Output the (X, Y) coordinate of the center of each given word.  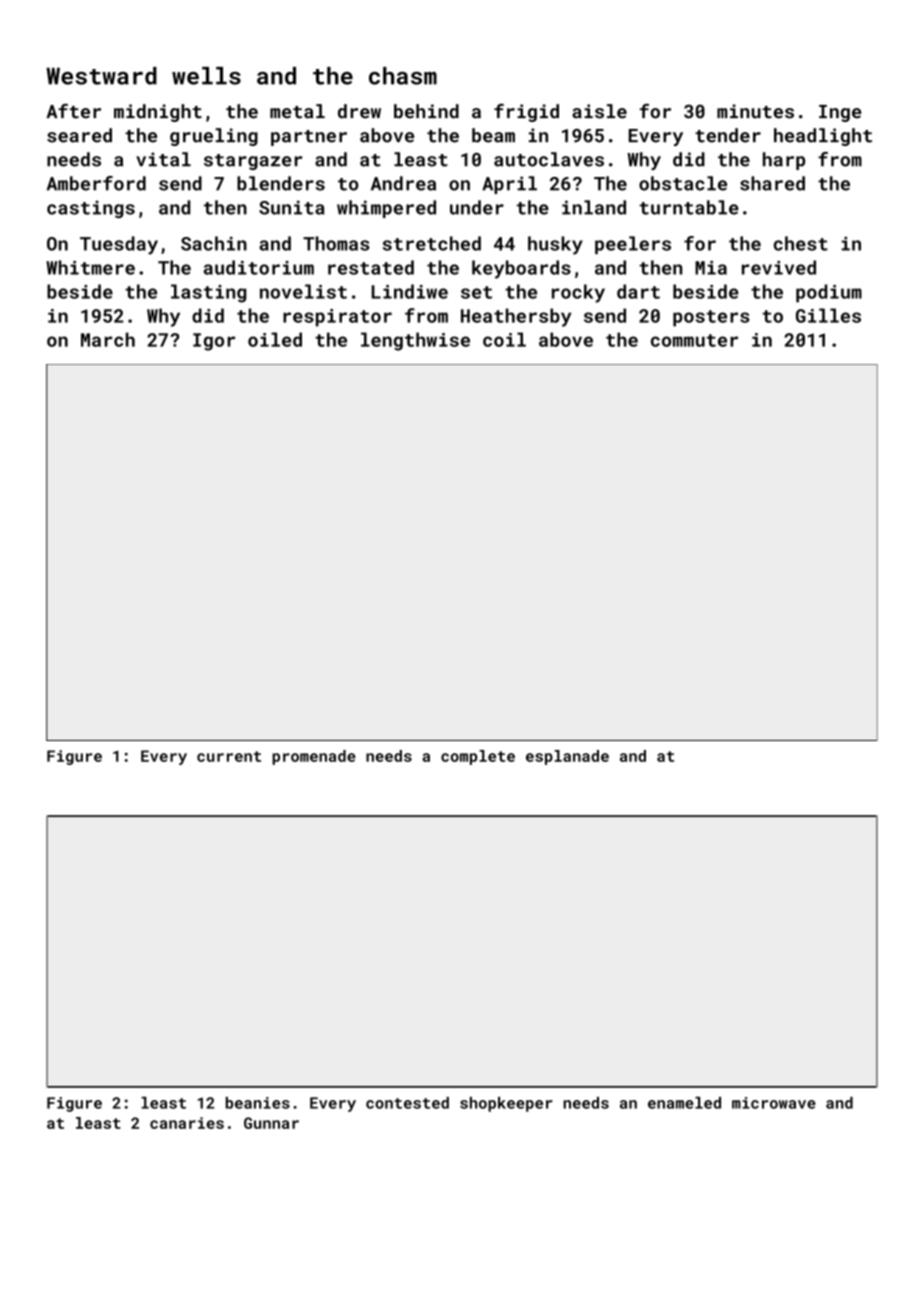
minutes (755, 111)
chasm (403, 76)
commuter (694, 340)
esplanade (567, 757)
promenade (314, 757)
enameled (684, 1103)
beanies (258, 1103)
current (229, 756)
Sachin (214, 243)
